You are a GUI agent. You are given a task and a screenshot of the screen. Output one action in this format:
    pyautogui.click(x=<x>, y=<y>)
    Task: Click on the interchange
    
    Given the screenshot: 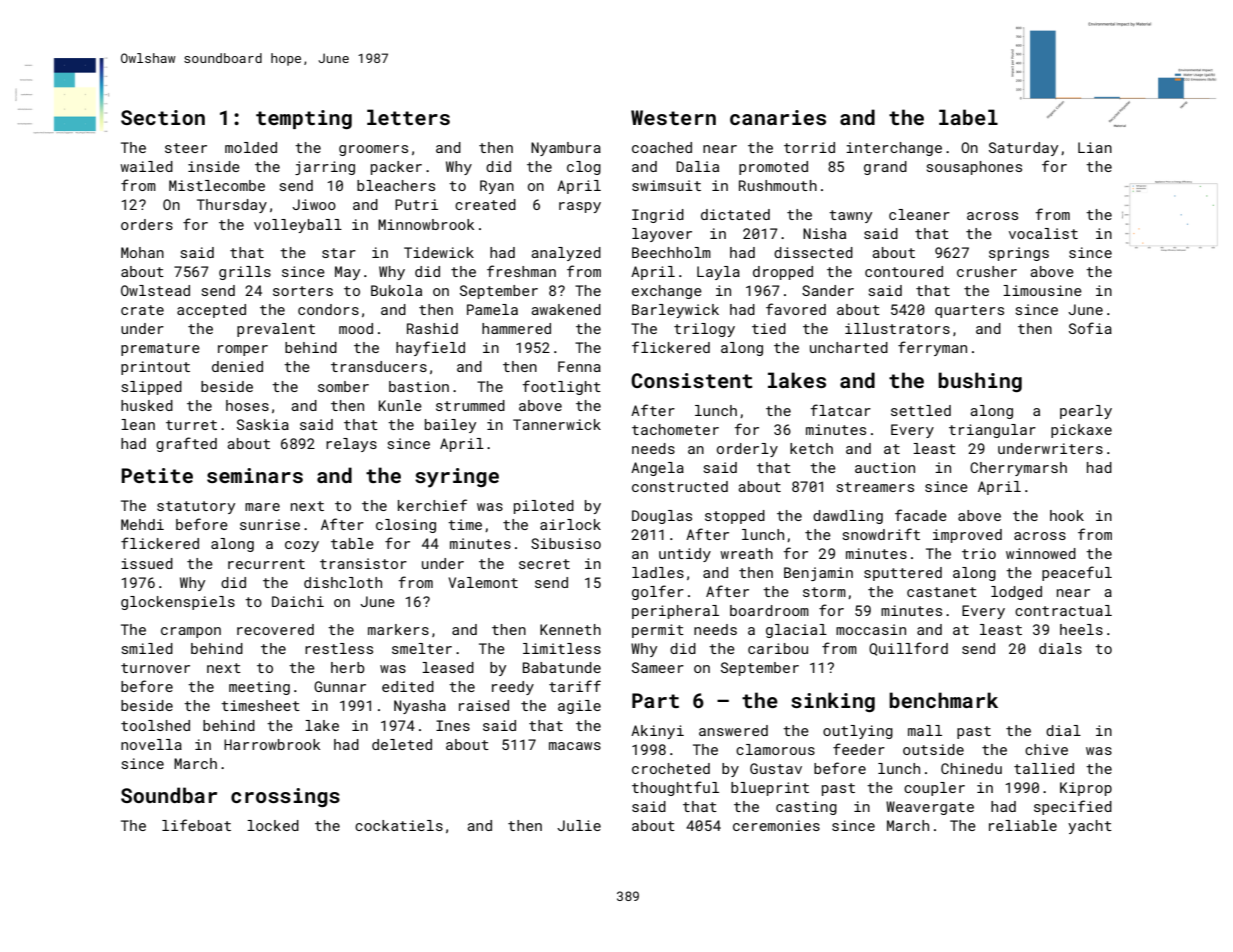 What is the action you would take?
    pyautogui.click(x=894, y=149)
